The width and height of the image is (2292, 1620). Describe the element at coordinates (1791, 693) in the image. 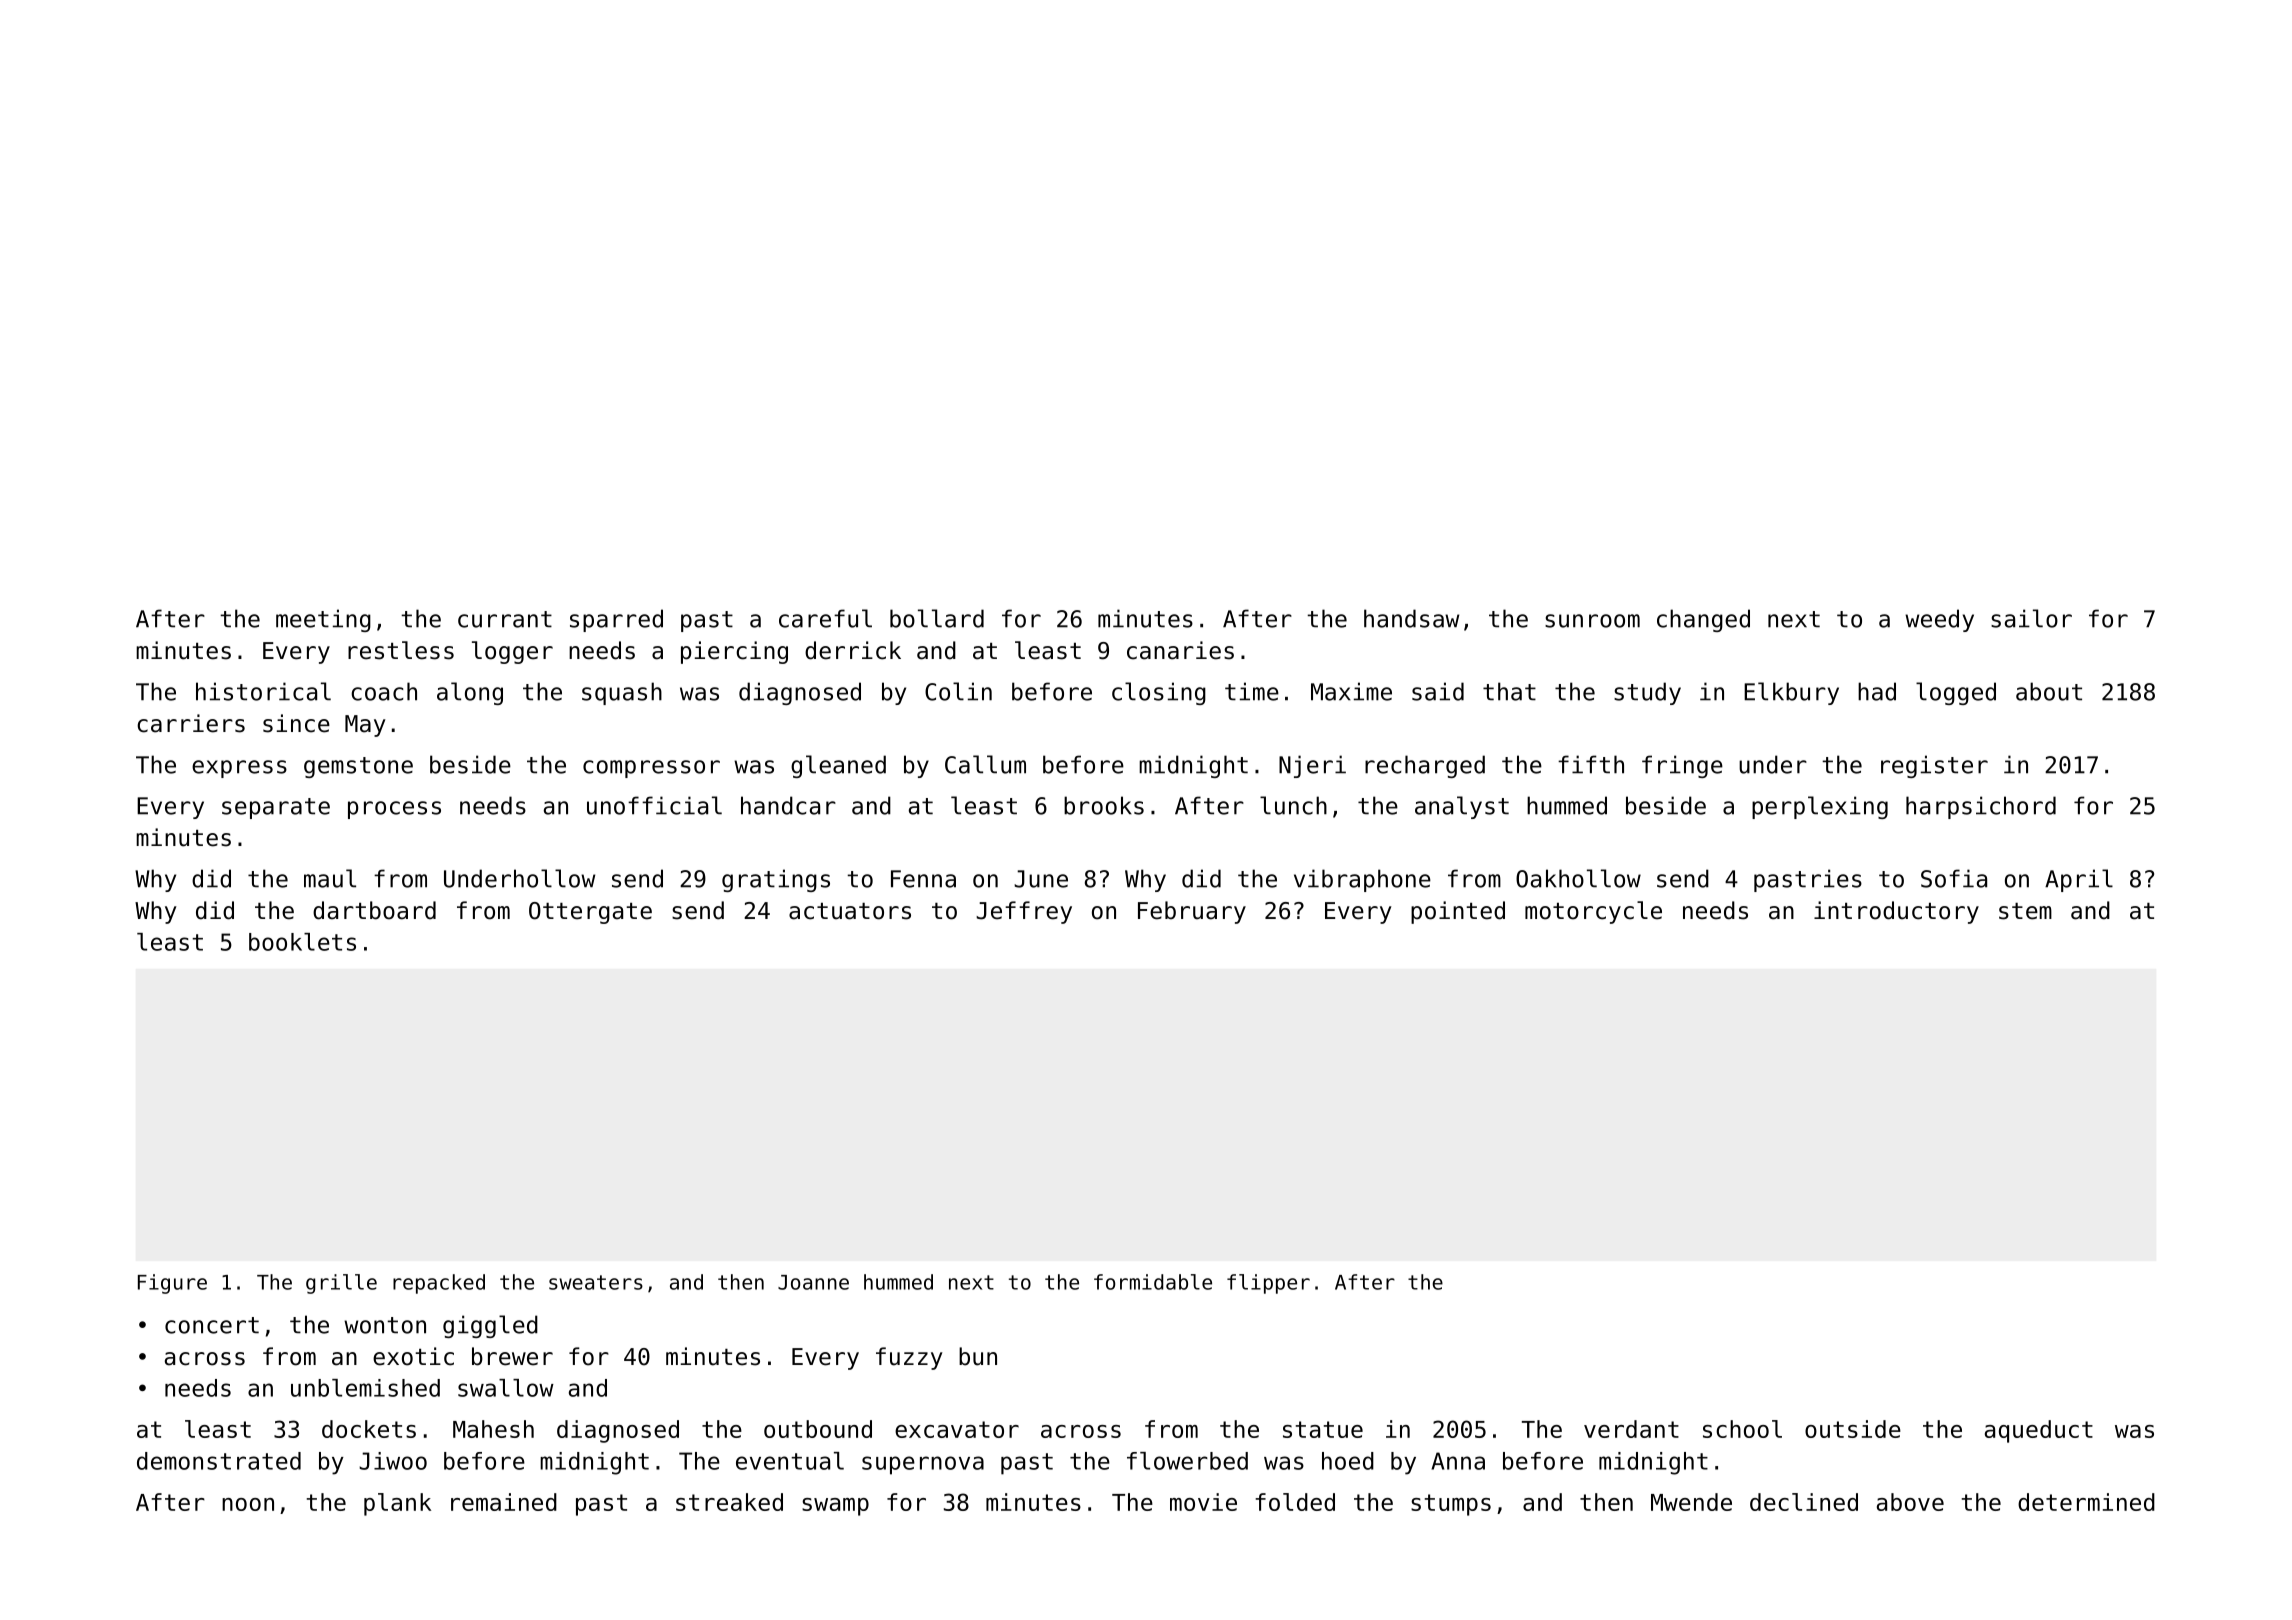

I see `Elkbury` at that location.
